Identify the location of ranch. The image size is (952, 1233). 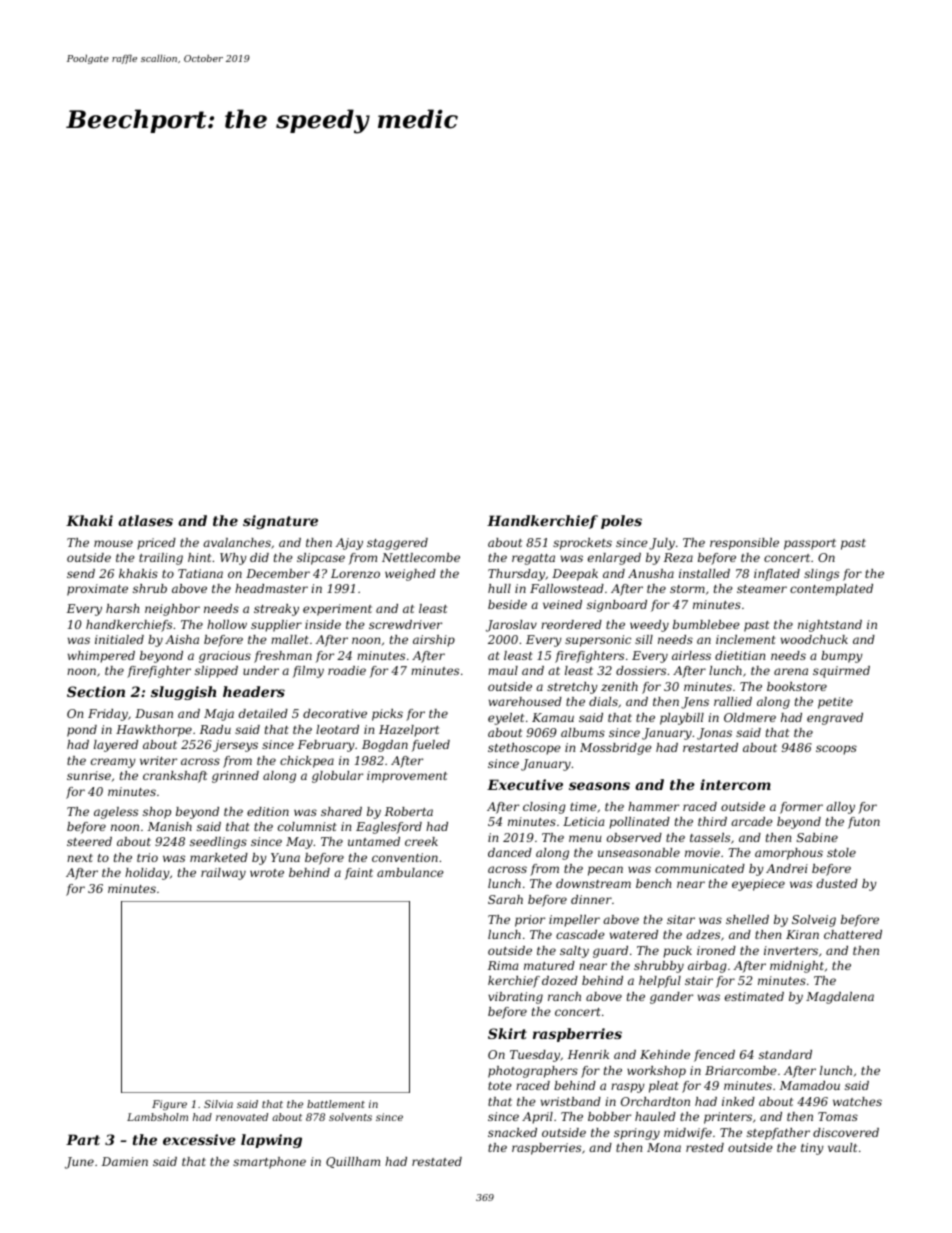
(564, 996).
